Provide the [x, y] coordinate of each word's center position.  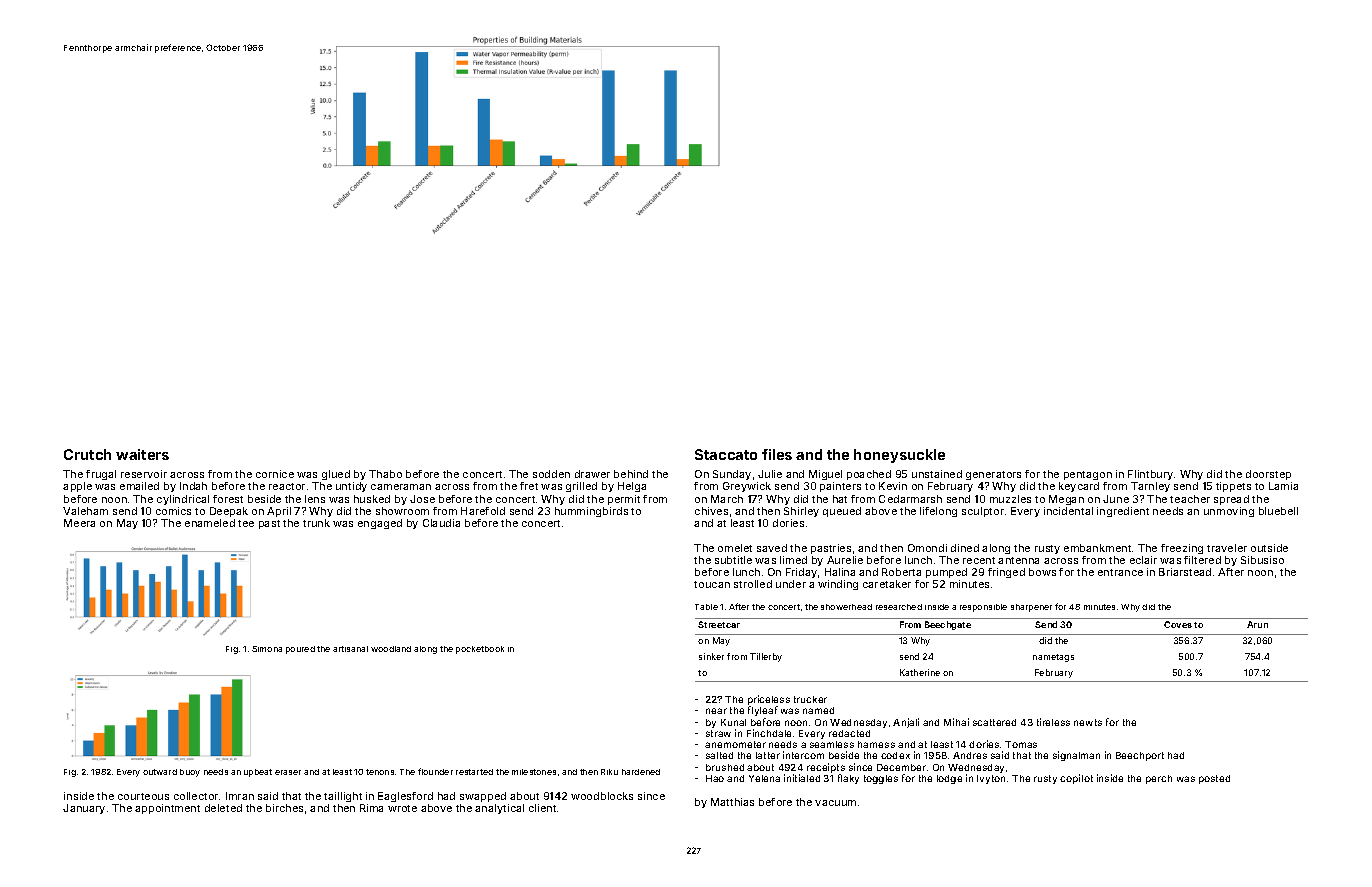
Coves [1178, 624]
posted [1214, 779]
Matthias [732, 802]
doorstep [1268, 475]
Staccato [726, 454]
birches [284, 808]
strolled [753, 584]
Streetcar [719, 624]
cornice [275, 474]
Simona [267, 649]
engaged [380, 524]
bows [1042, 572]
